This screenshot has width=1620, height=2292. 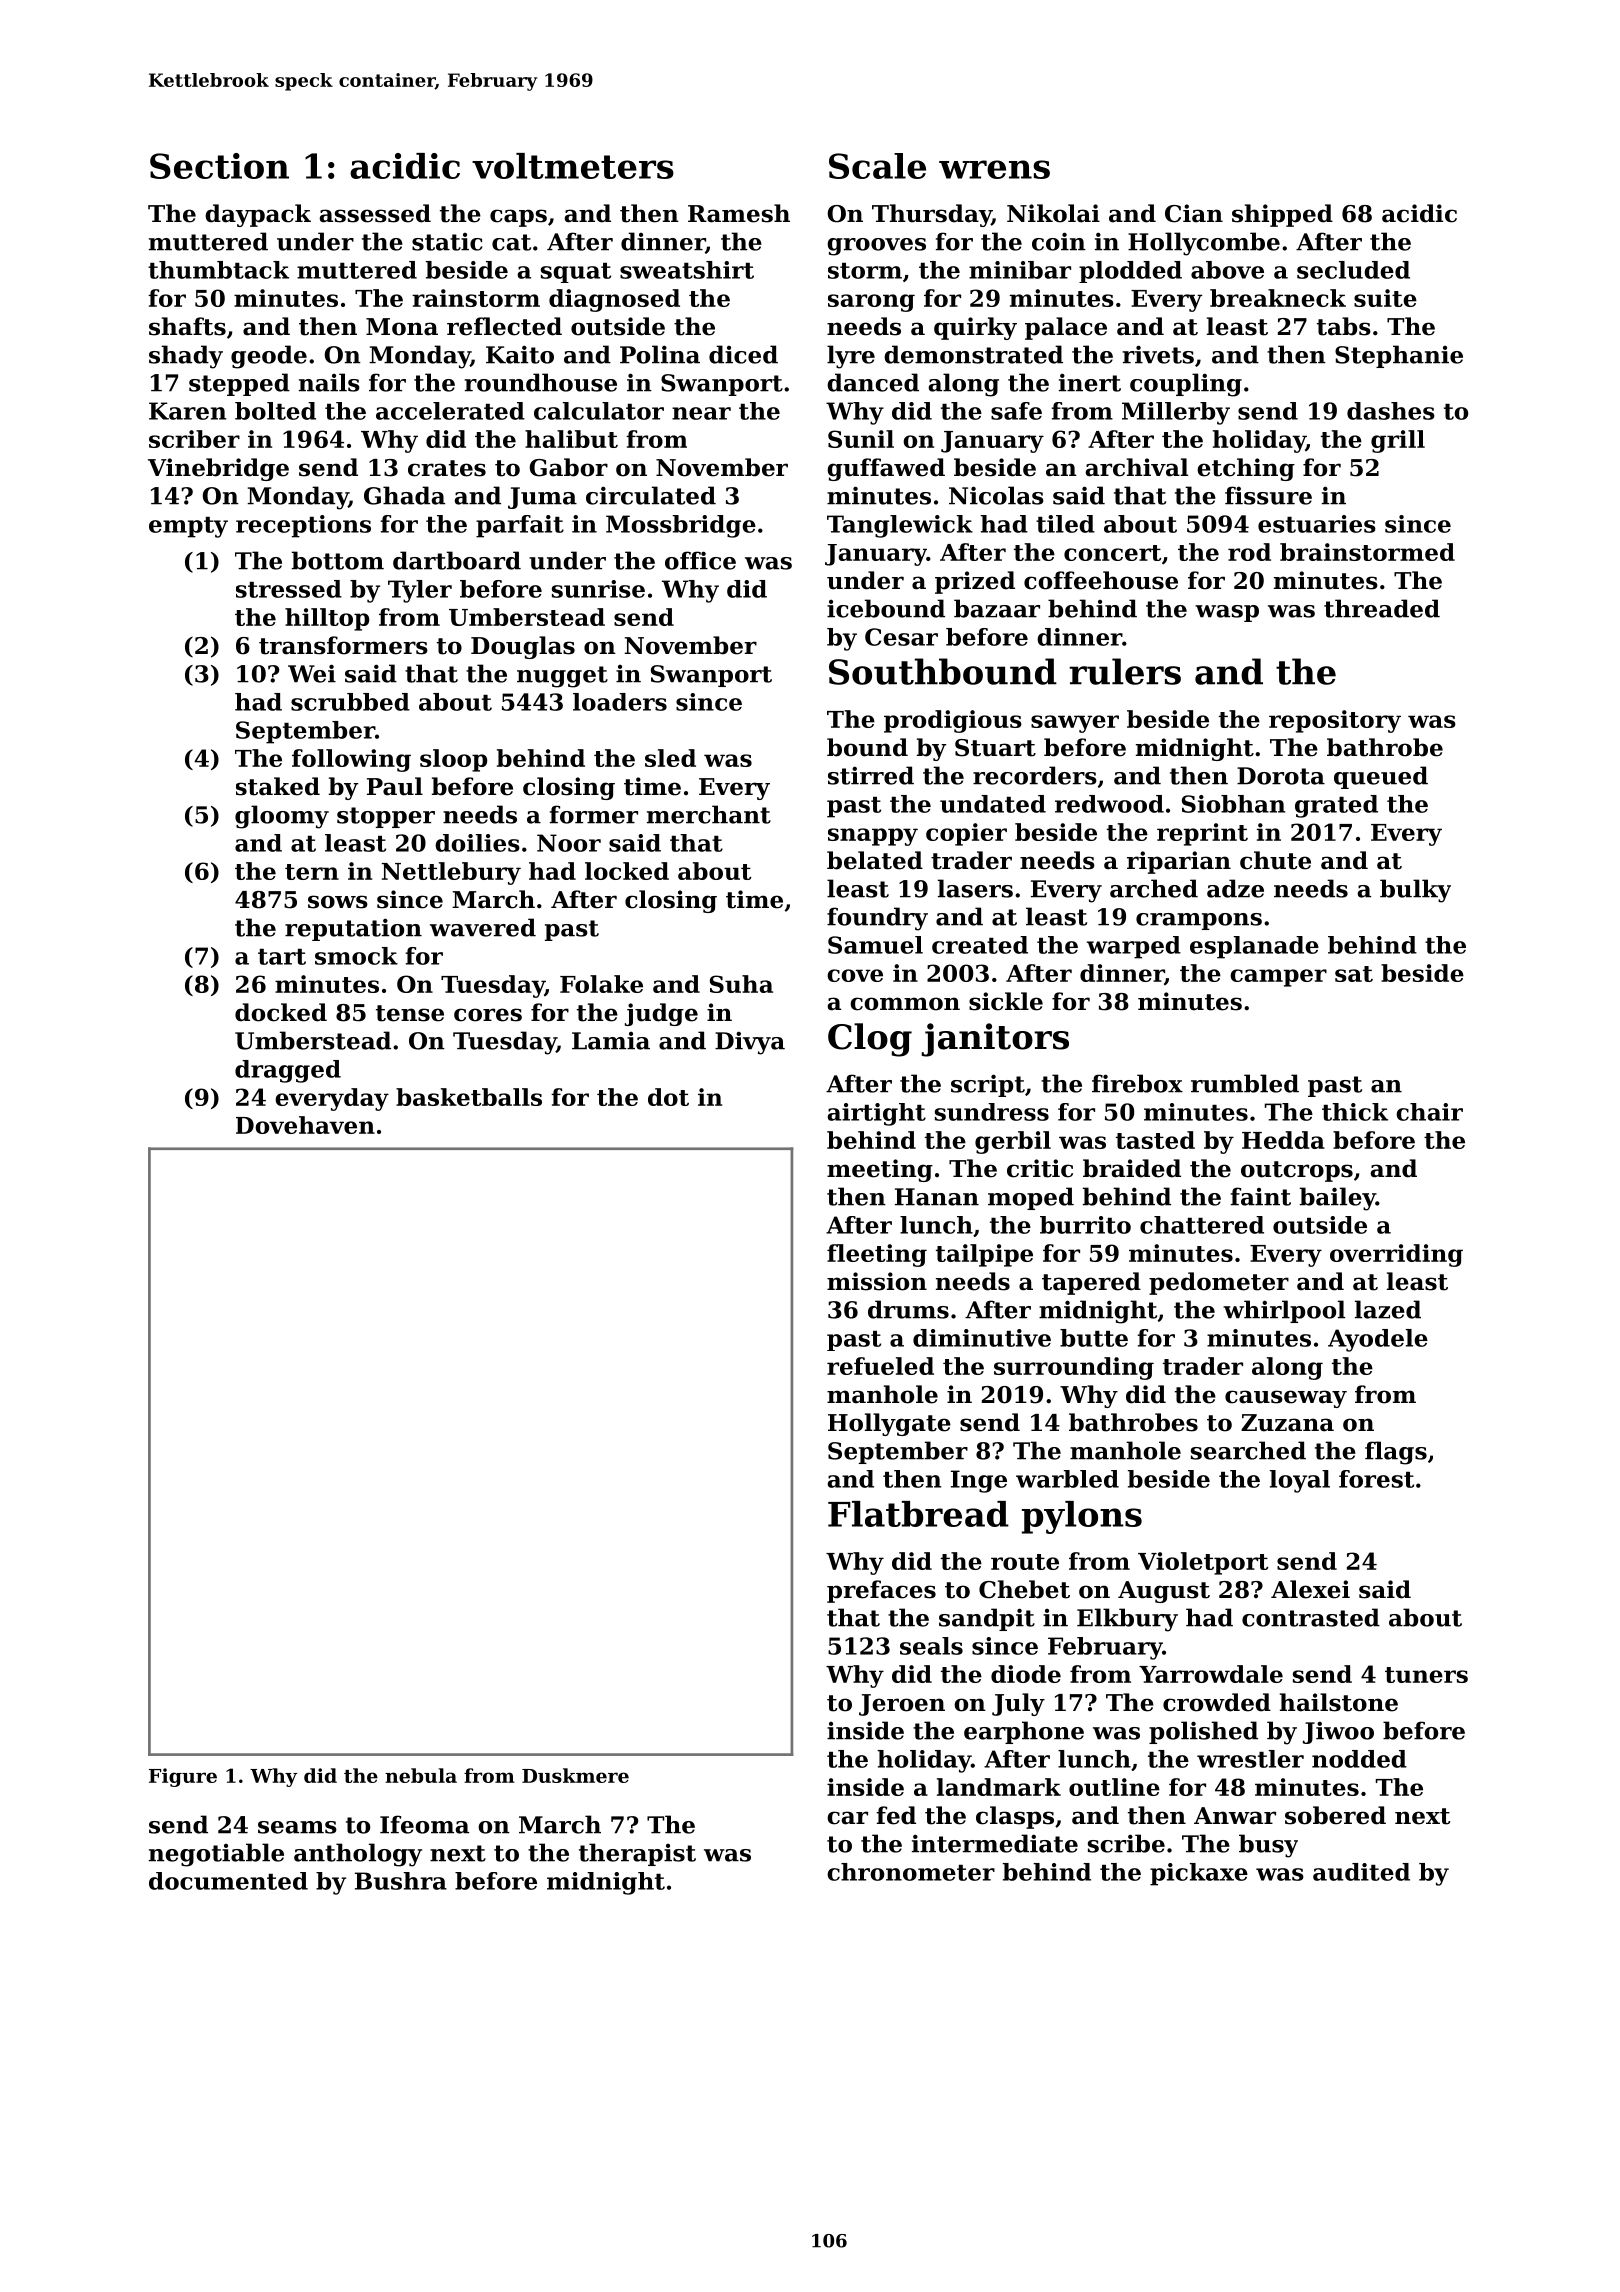 I want to click on nebula, so click(x=421, y=1775).
